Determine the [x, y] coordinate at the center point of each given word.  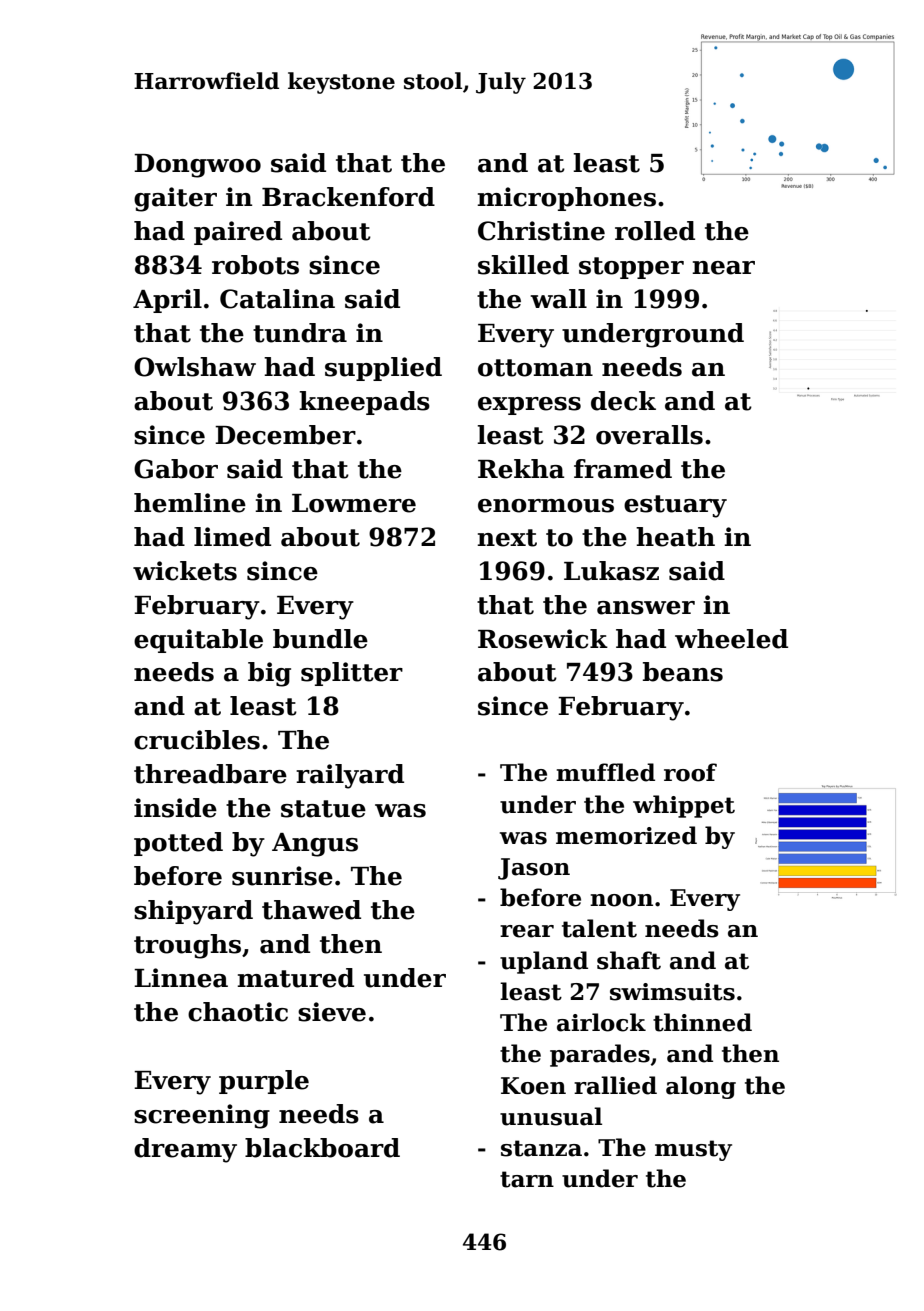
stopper [631, 268]
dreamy [185, 1150]
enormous [546, 506]
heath [675, 537]
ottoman [535, 368]
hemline [190, 503]
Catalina [277, 299]
